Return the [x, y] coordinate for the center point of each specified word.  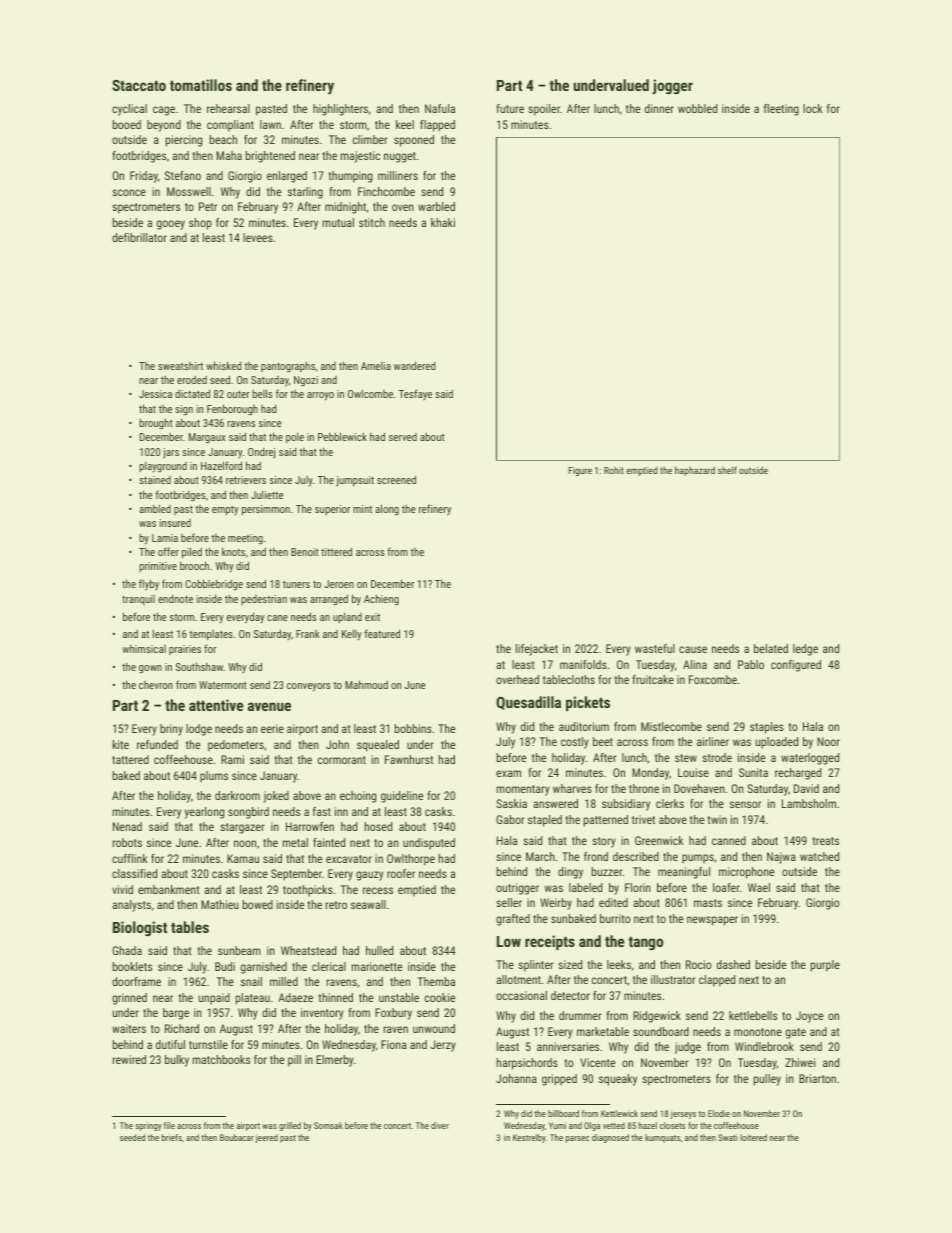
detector [570, 995]
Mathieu [220, 904]
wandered [414, 365]
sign [184, 410]
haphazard [695, 471]
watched [819, 856]
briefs [172, 1137]
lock [813, 108]
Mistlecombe [671, 726]
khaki [443, 222]
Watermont [223, 685]
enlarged [287, 177]
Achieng [381, 600]
